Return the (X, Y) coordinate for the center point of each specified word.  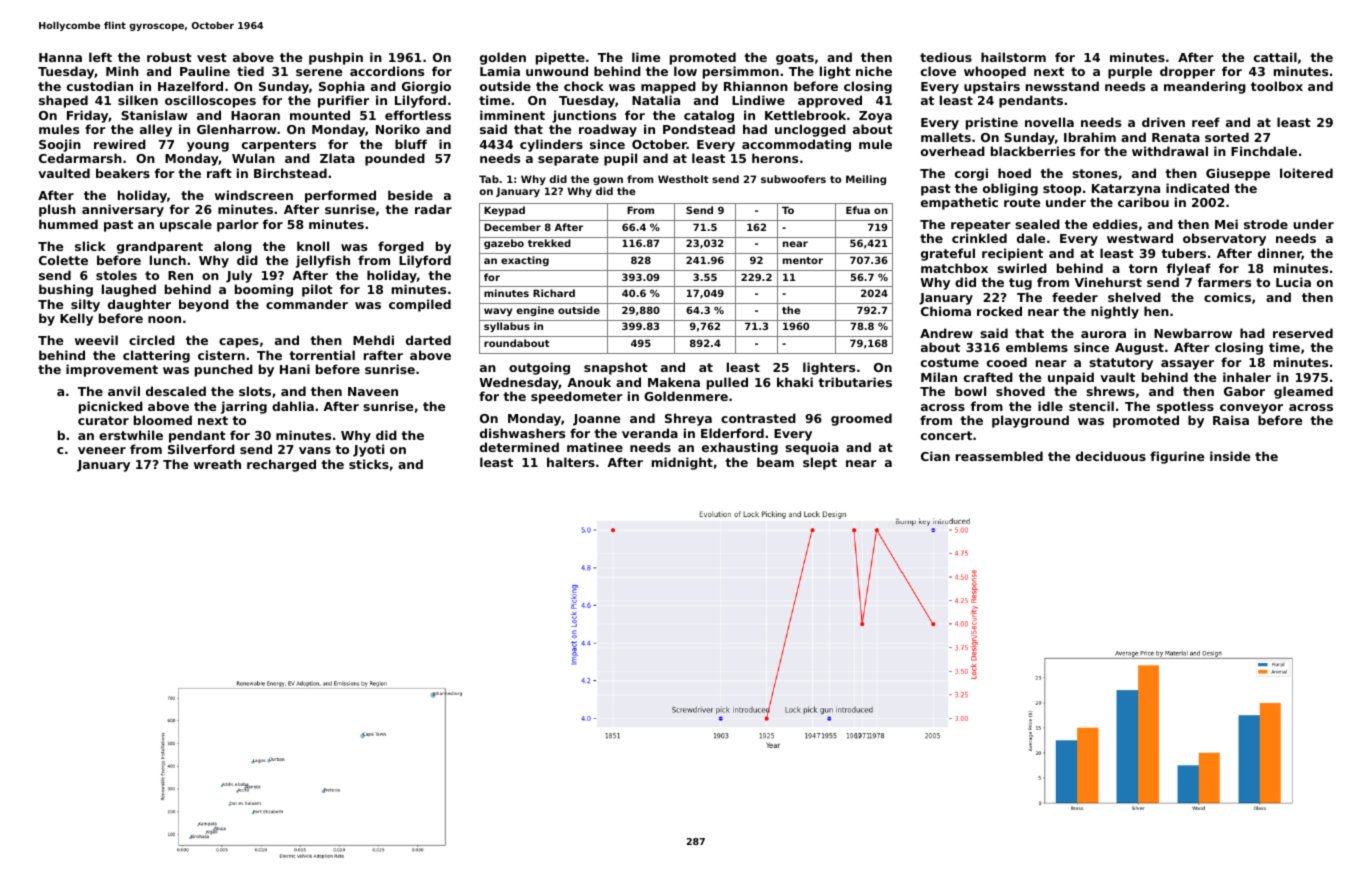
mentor (803, 260)
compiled (420, 305)
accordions (387, 71)
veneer (102, 450)
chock (584, 86)
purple (1130, 72)
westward (1140, 238)
